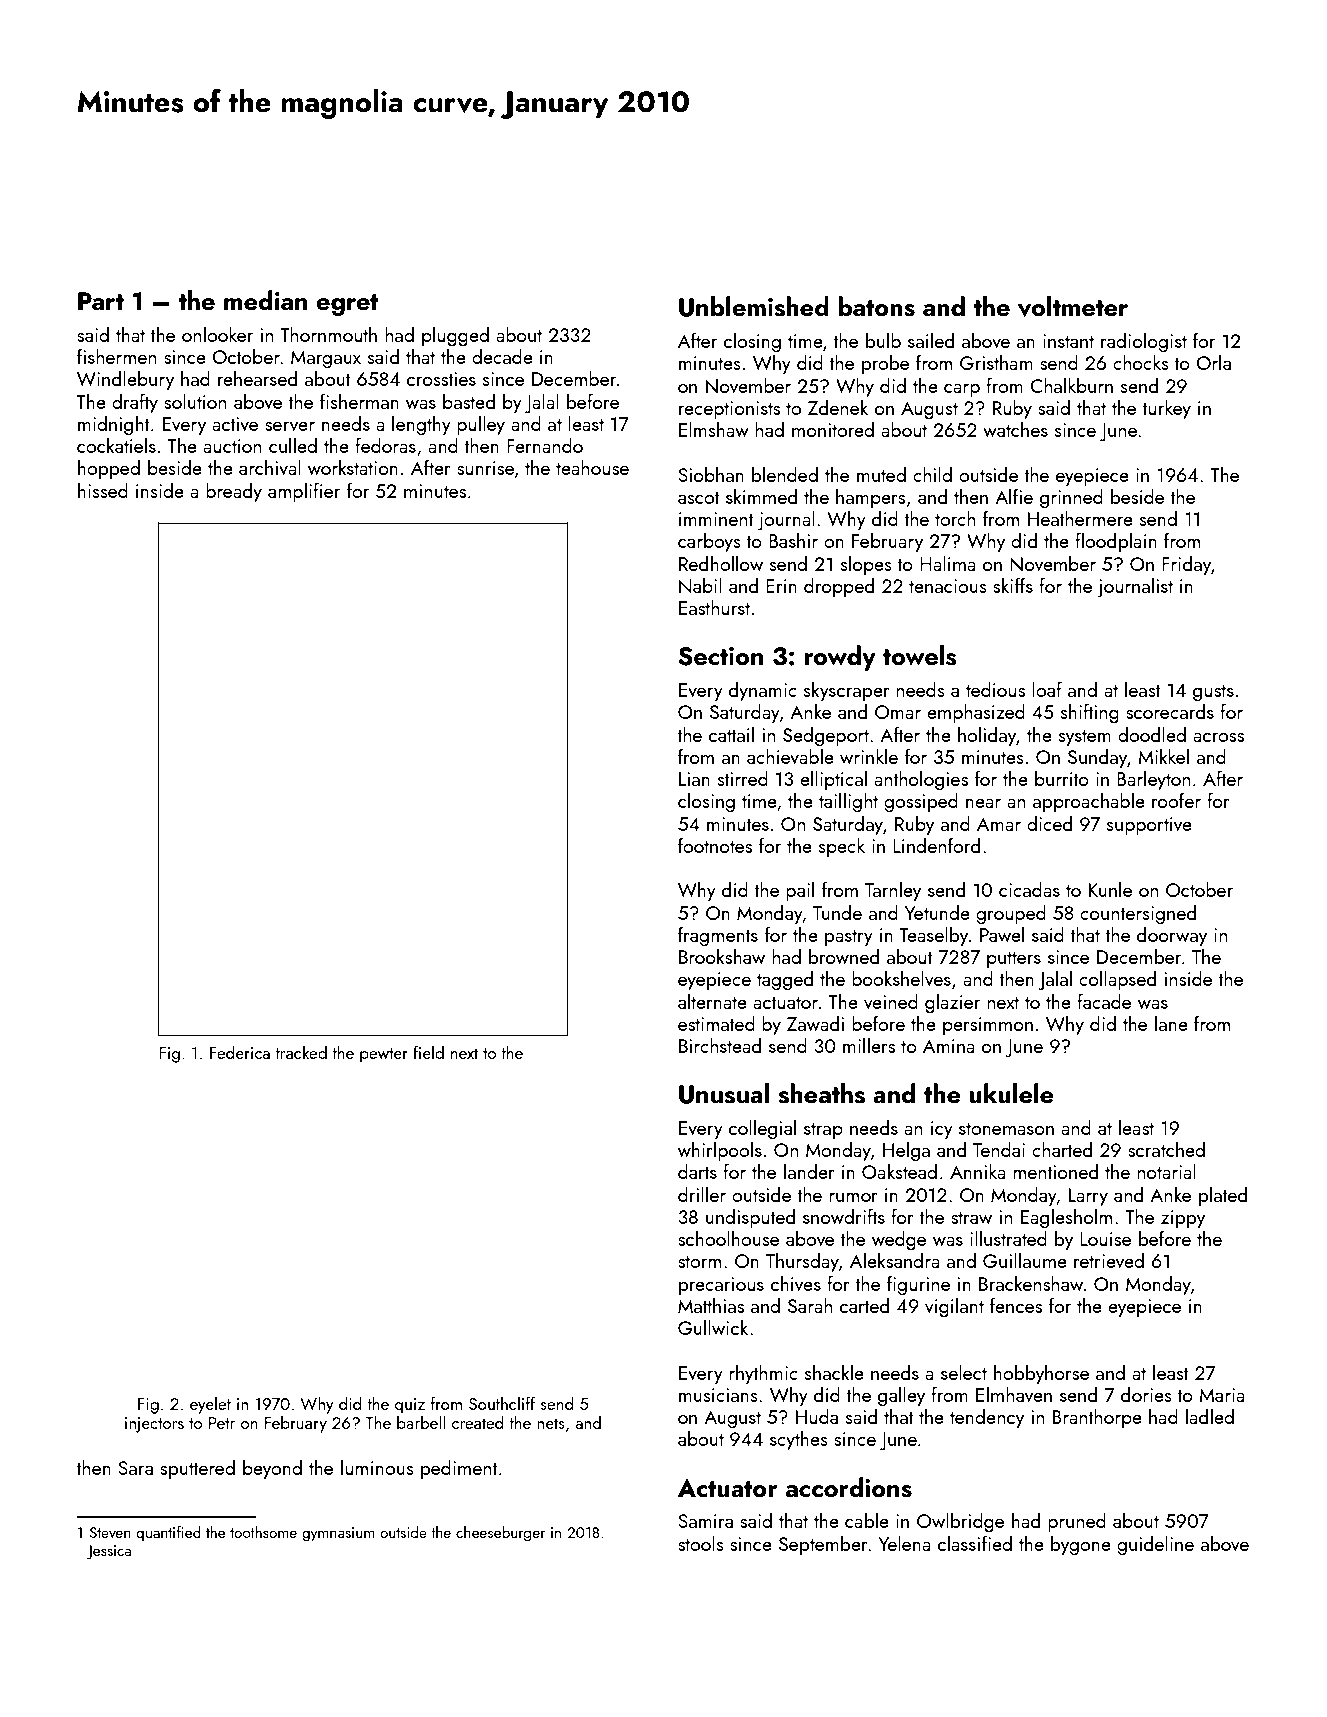 This screenshot has width=1327, height=1717. I want to click on Unblemished, so click(754, 306).
